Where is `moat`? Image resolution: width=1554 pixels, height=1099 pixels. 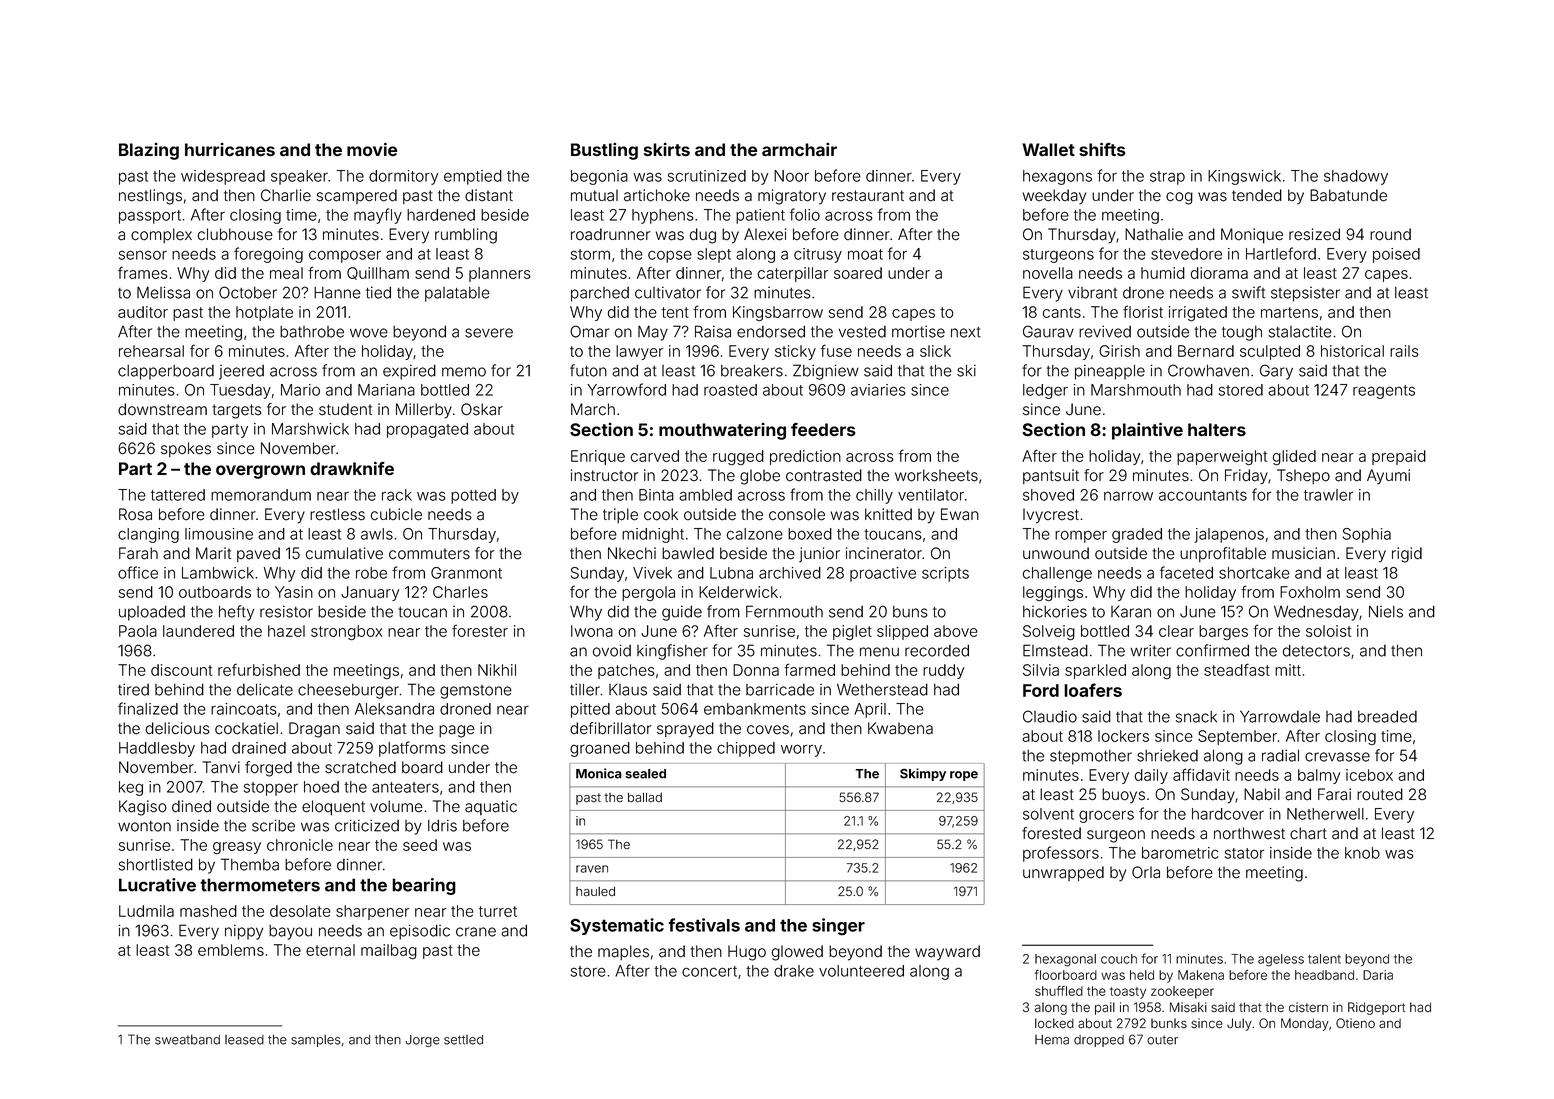
moat is located at coordinates (865, 254).
